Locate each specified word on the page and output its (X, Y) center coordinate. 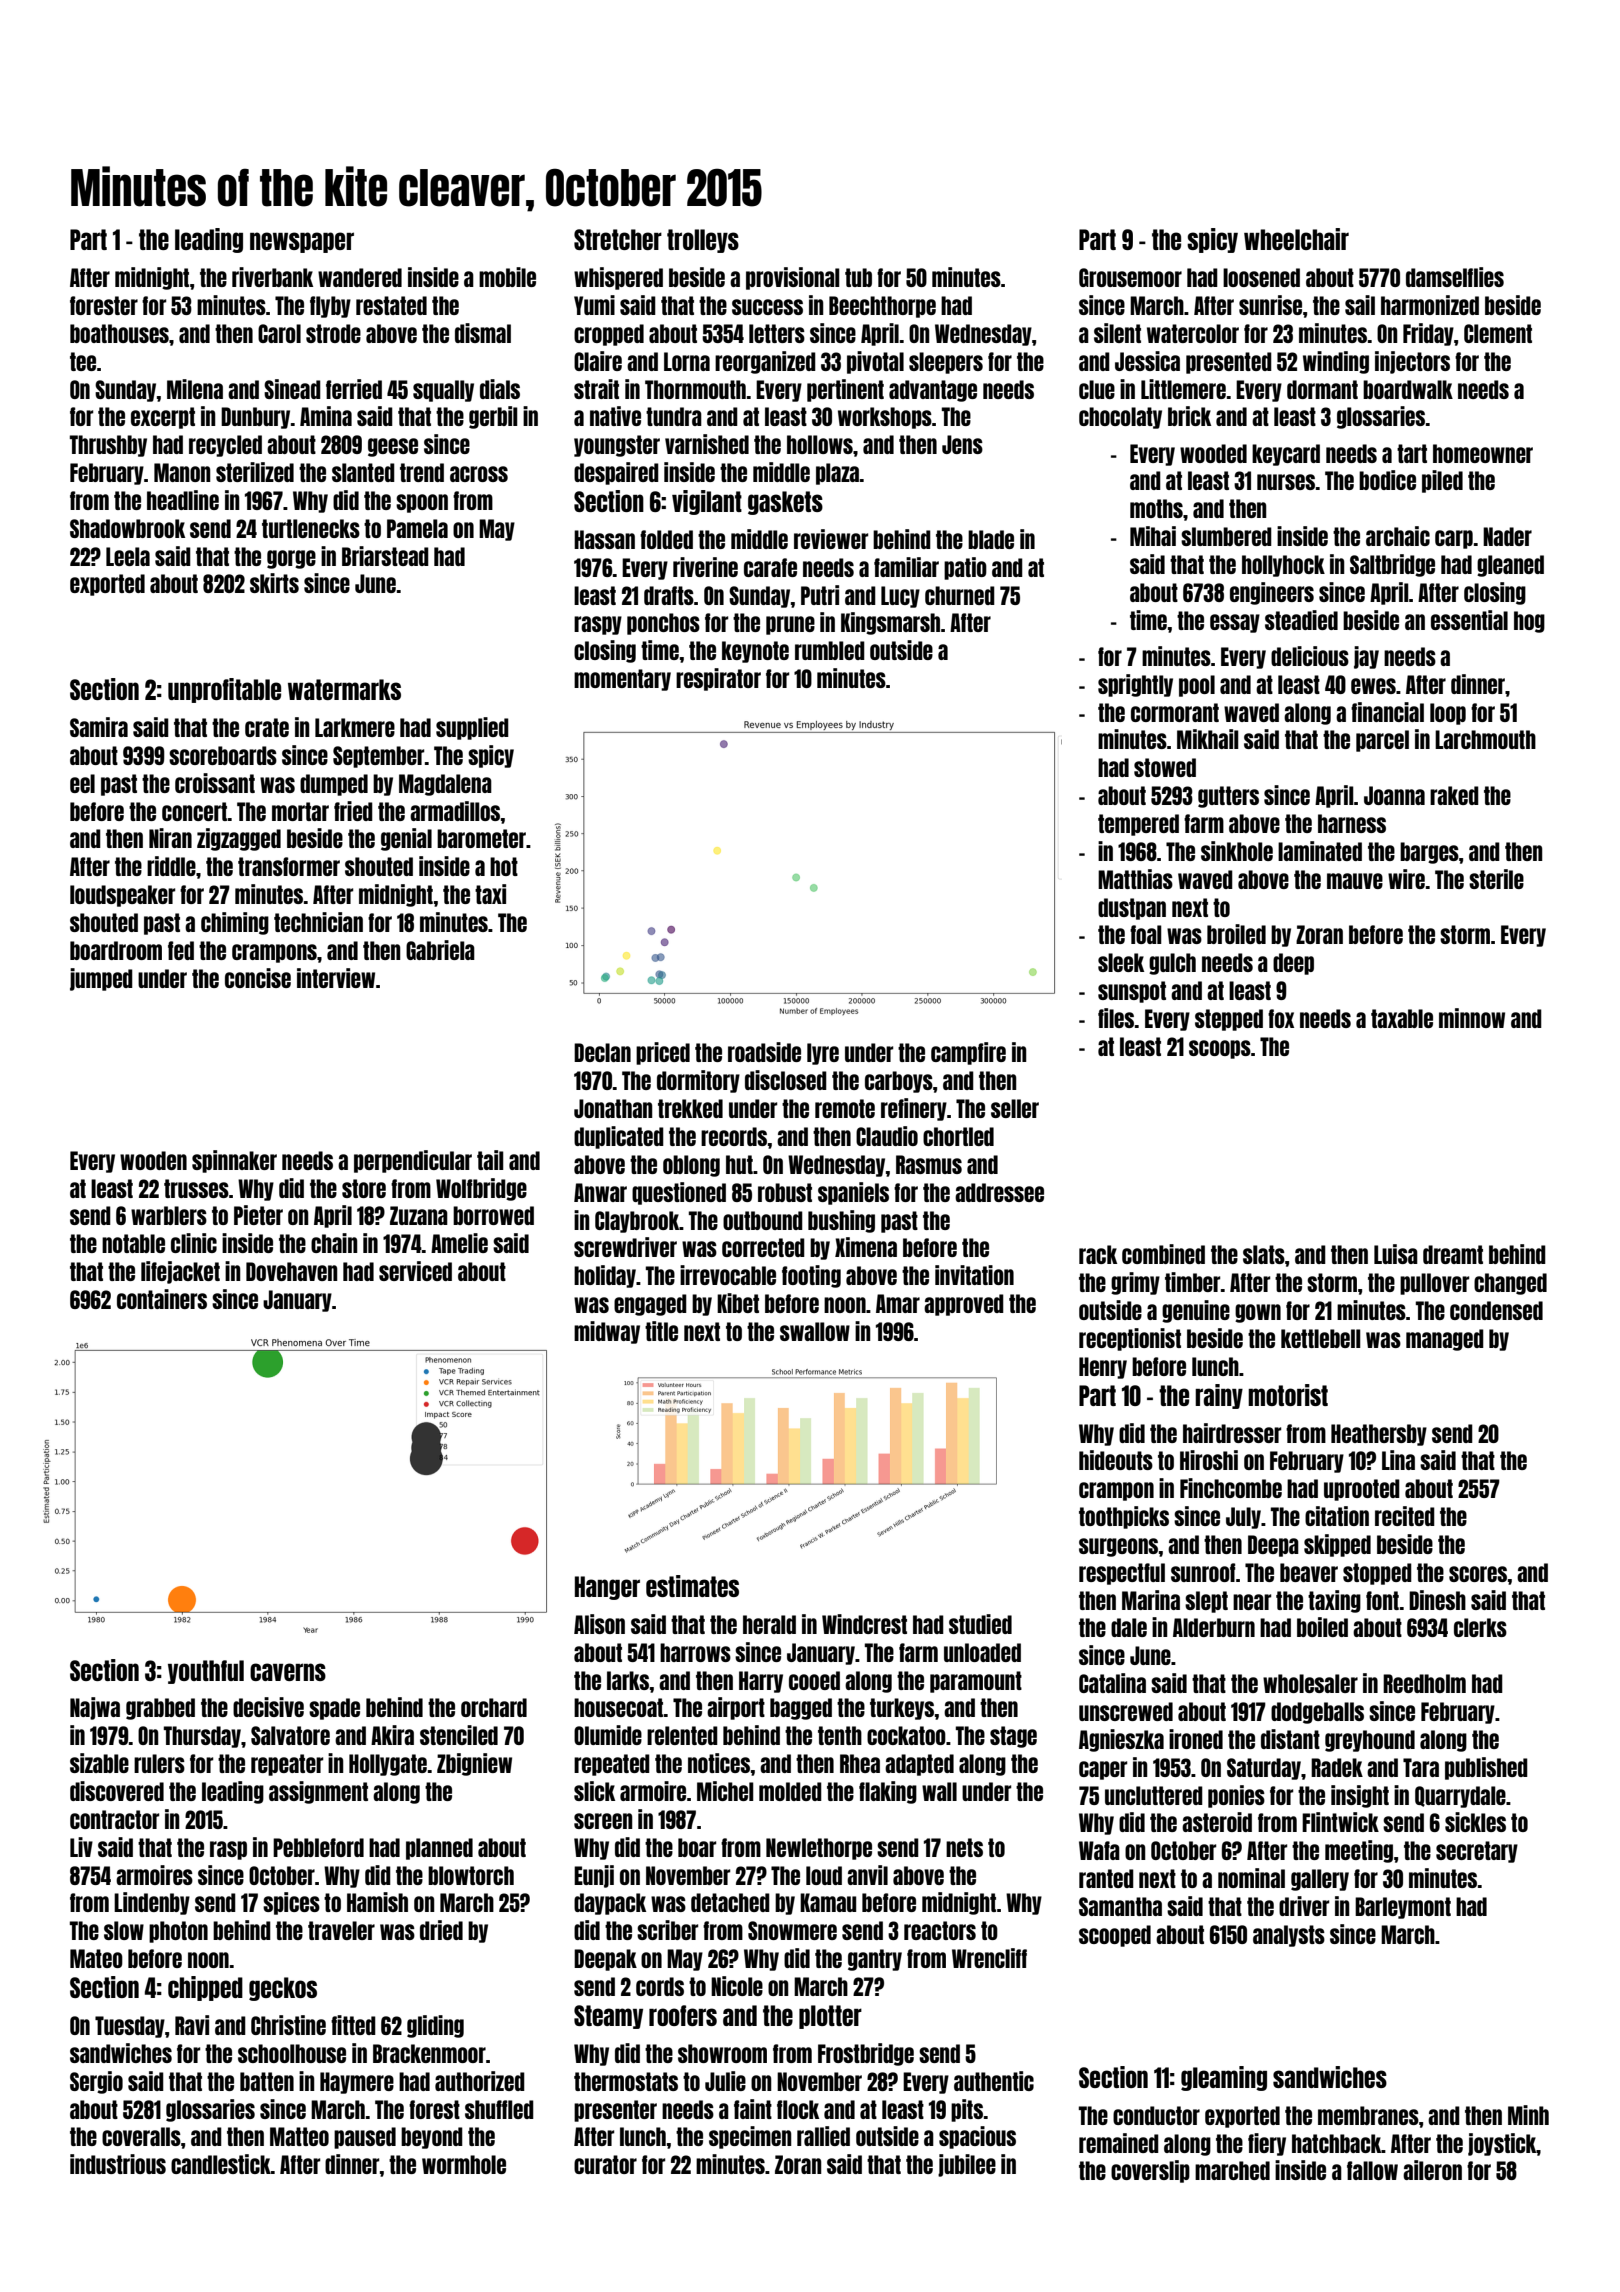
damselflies (1455, 277)
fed (181, 950)
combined (1163, 1254)
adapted (919, 1765)
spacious (977, 2137)
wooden (153, 1160)
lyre (823, 1054)
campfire (968, 1053)
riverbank (272, 277)
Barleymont (1403, 1908)
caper (1103, 1770)
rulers (159, 1763)
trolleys (703, 241)
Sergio (96, 2082)
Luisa (1396, 1254)
